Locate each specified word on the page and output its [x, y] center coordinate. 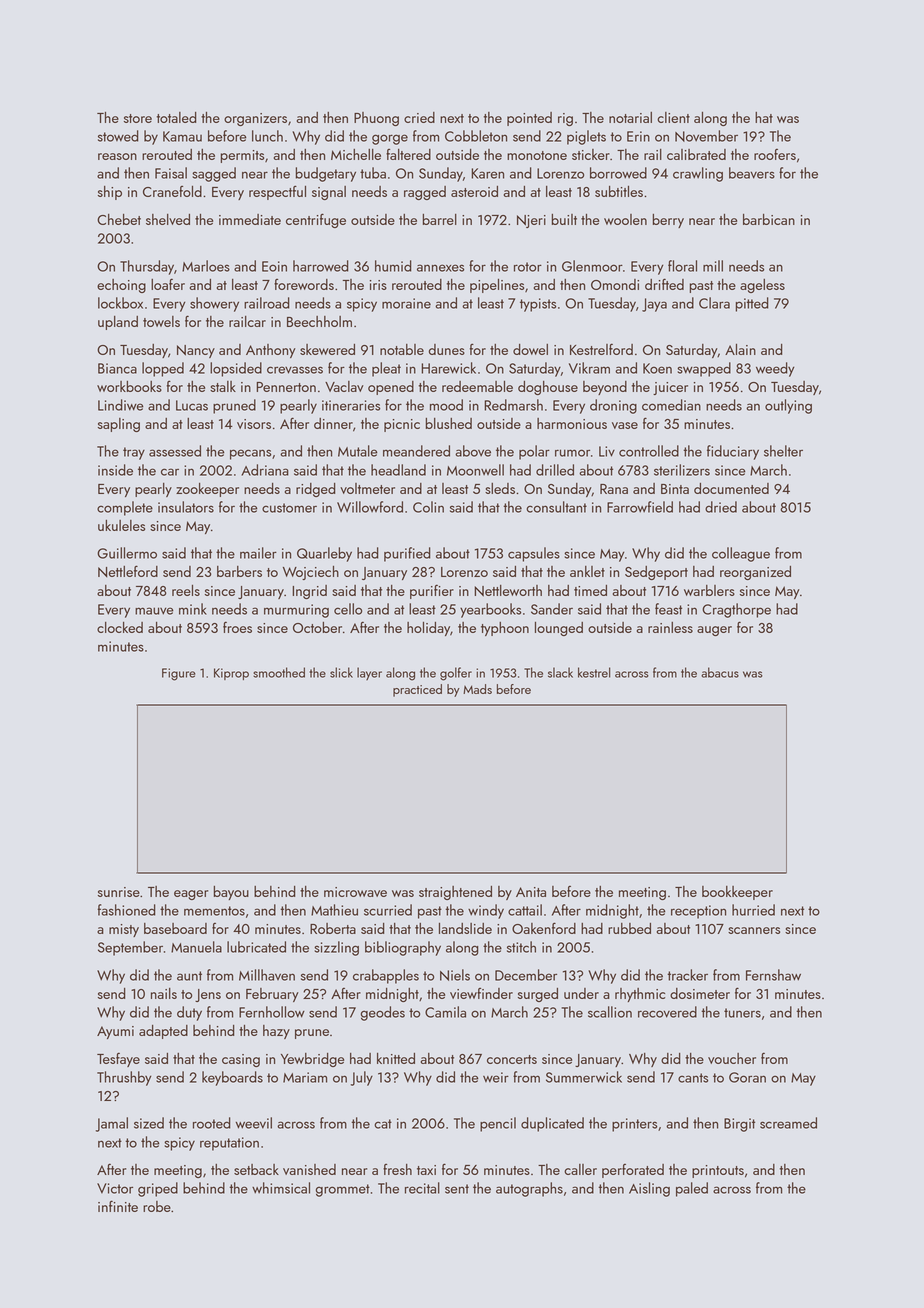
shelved [168, 219]
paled [692, 1189]
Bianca [117, 368]
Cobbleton [476, 136]
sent [457, 1189]
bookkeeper [737, 893]
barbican [769, 219]
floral [682, 266]
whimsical [281, 1188]
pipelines [497, 286]
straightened [455, 893]
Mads [477, 689]
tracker [687, 975]
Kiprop [231, 674]
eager [191, 895]
